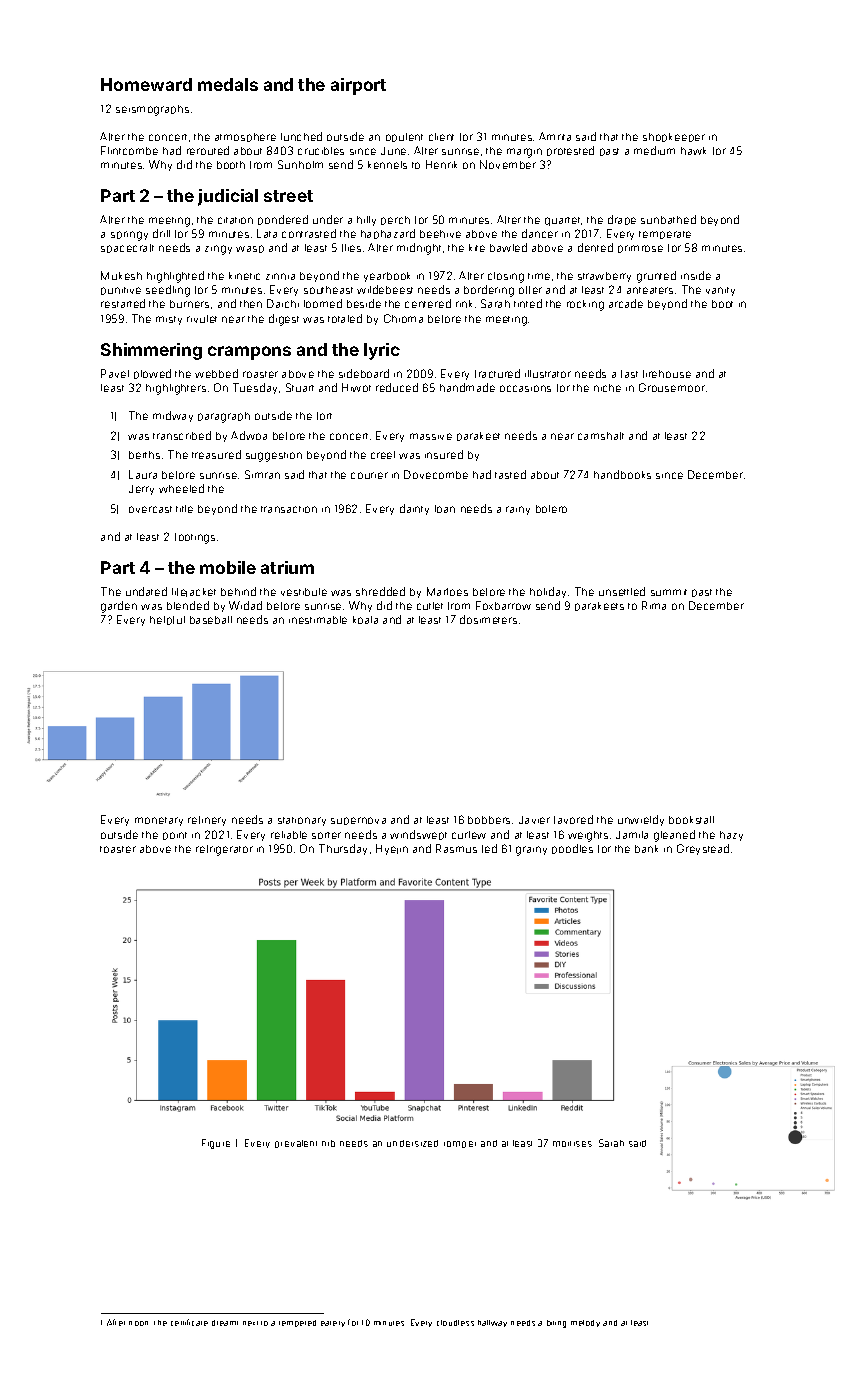 This screenshot has width=849, height=1400. I want to click on windswept, so click(418, 835).
